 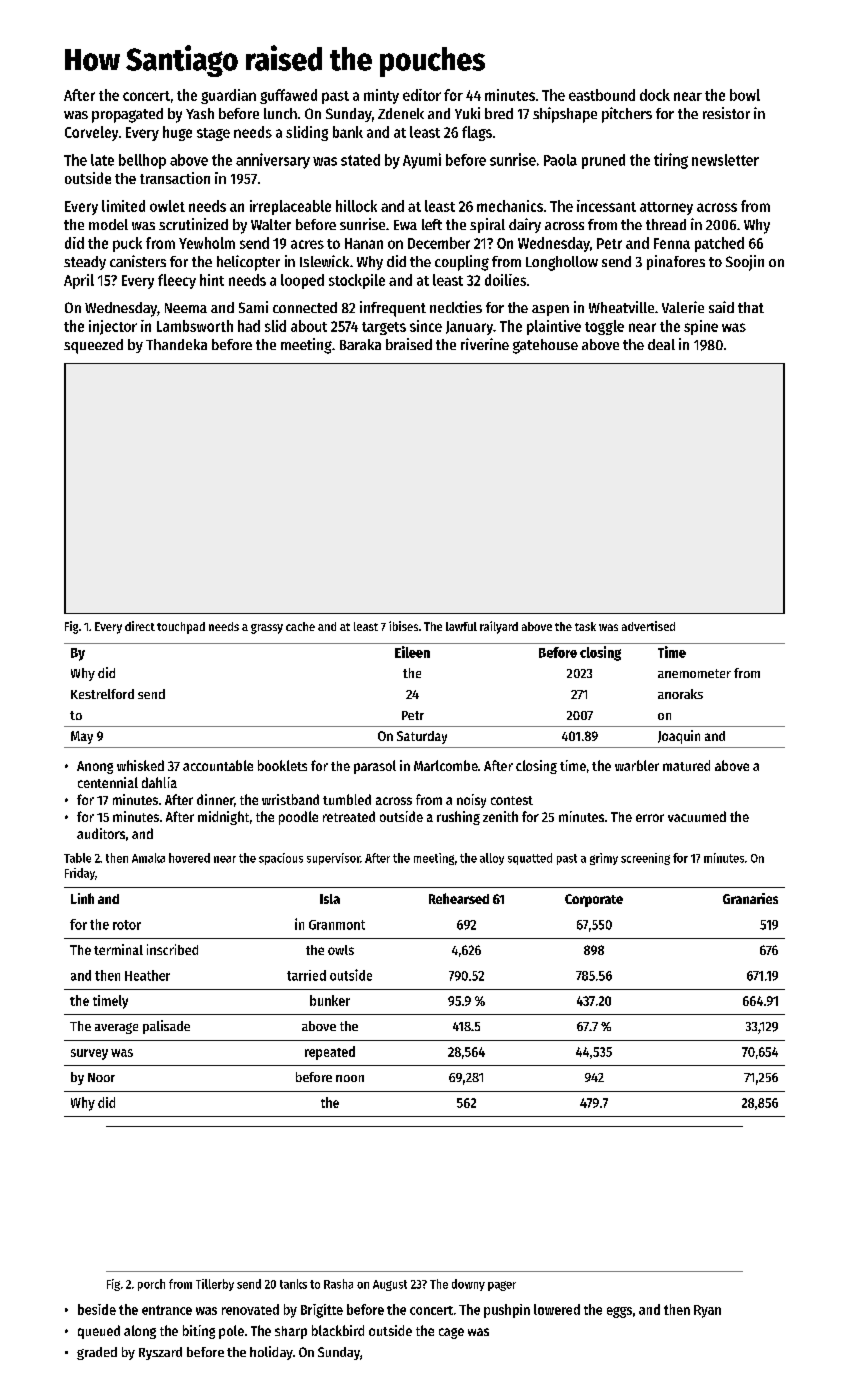 I want to click on railyard, so click(x=499, y=627).
